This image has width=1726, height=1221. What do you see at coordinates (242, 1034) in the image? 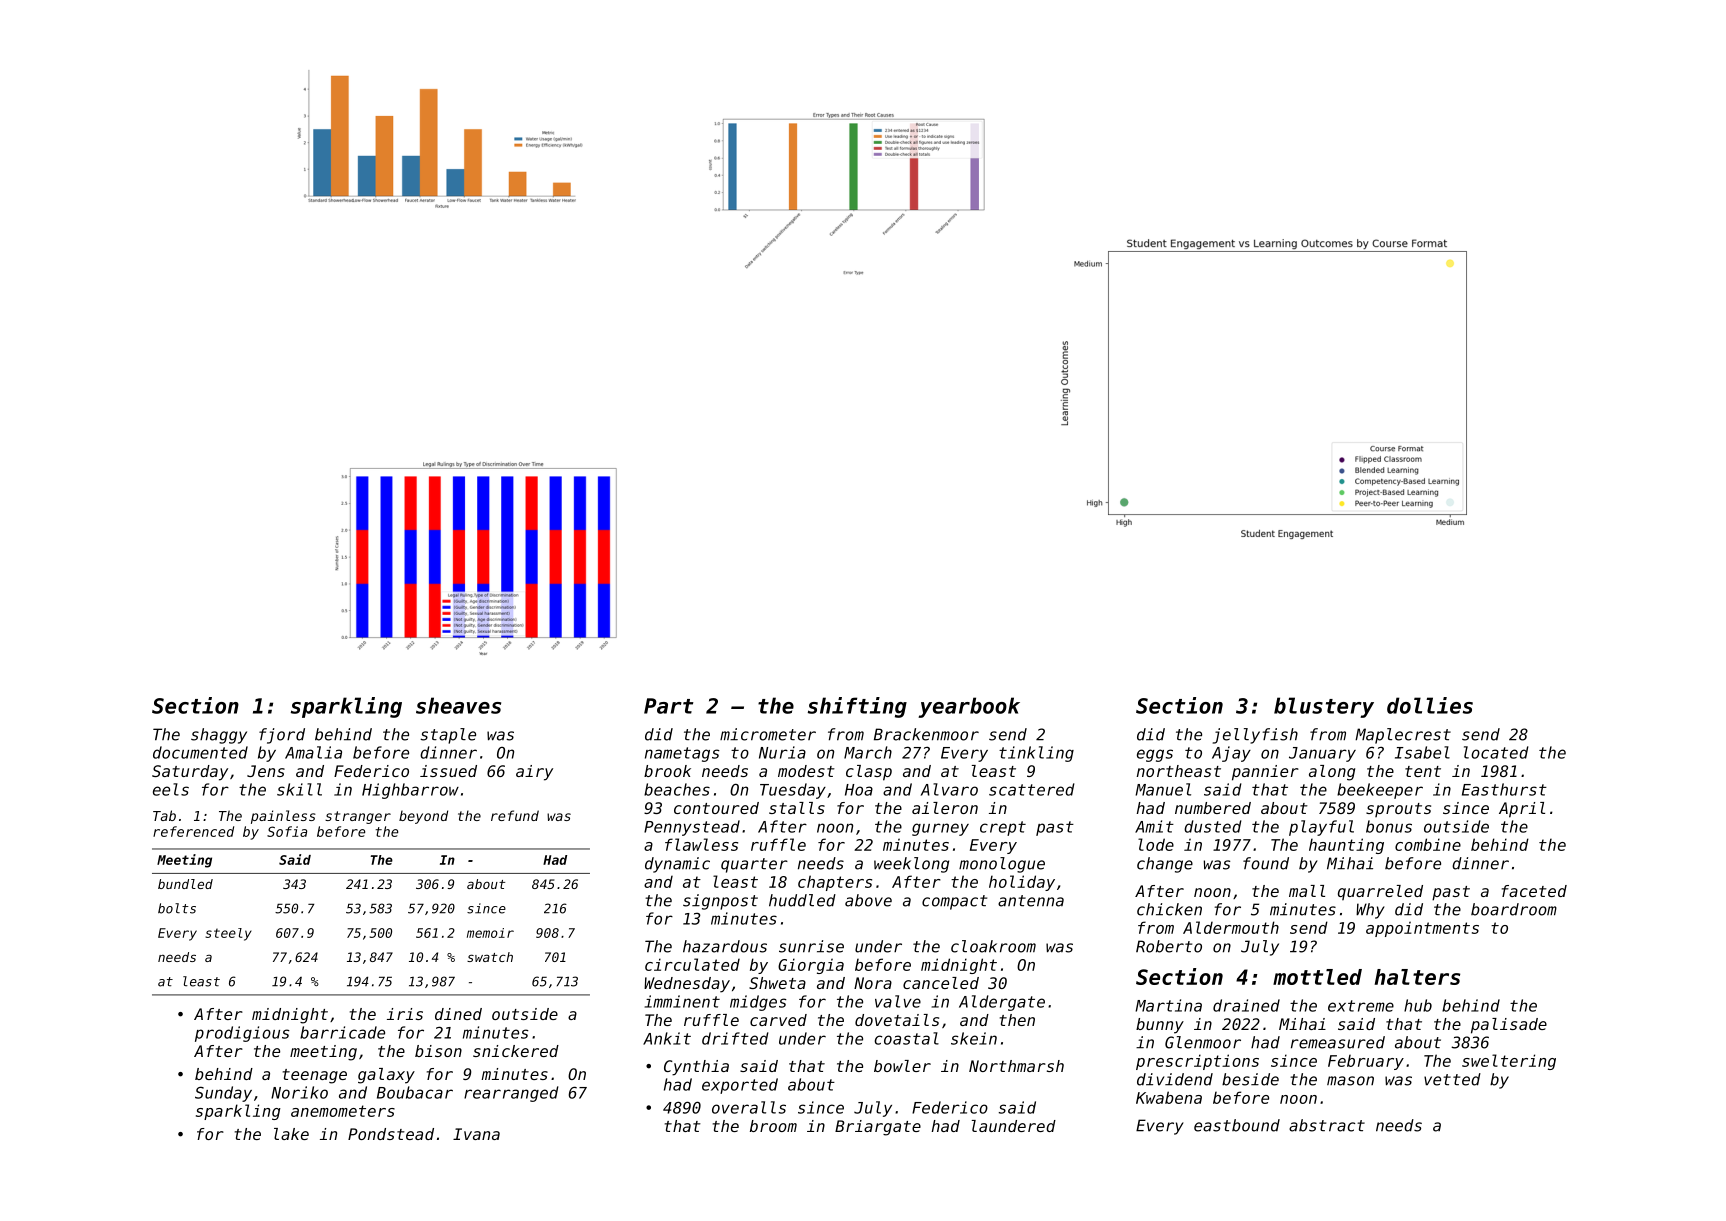
I see `prodigious` at bounding box center [242, 1034].
